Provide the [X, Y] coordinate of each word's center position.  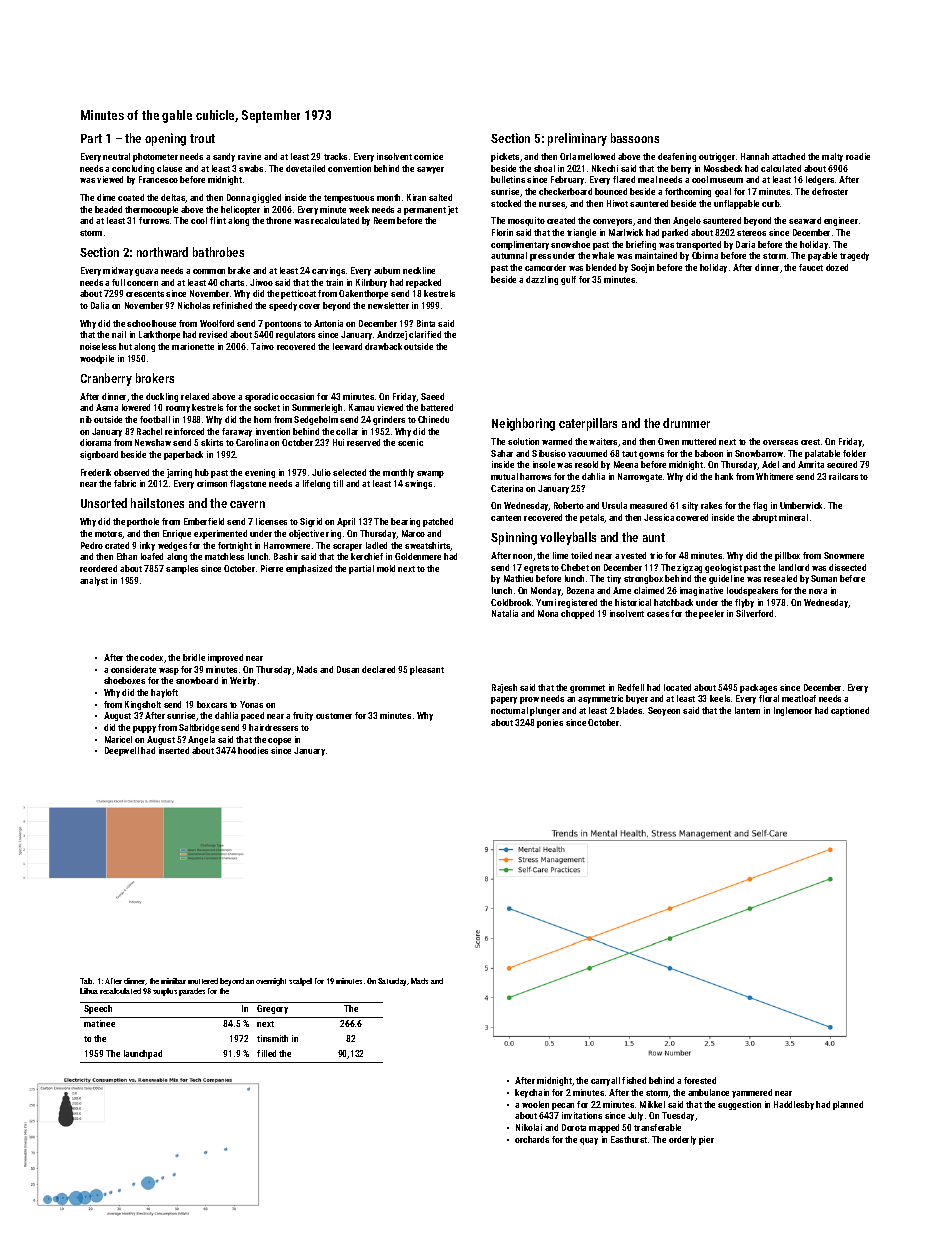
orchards [532, 1139]
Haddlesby [794, 1105]
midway [118, 271]
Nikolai [529, 1127]
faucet [811, 267]
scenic [410, 442]
